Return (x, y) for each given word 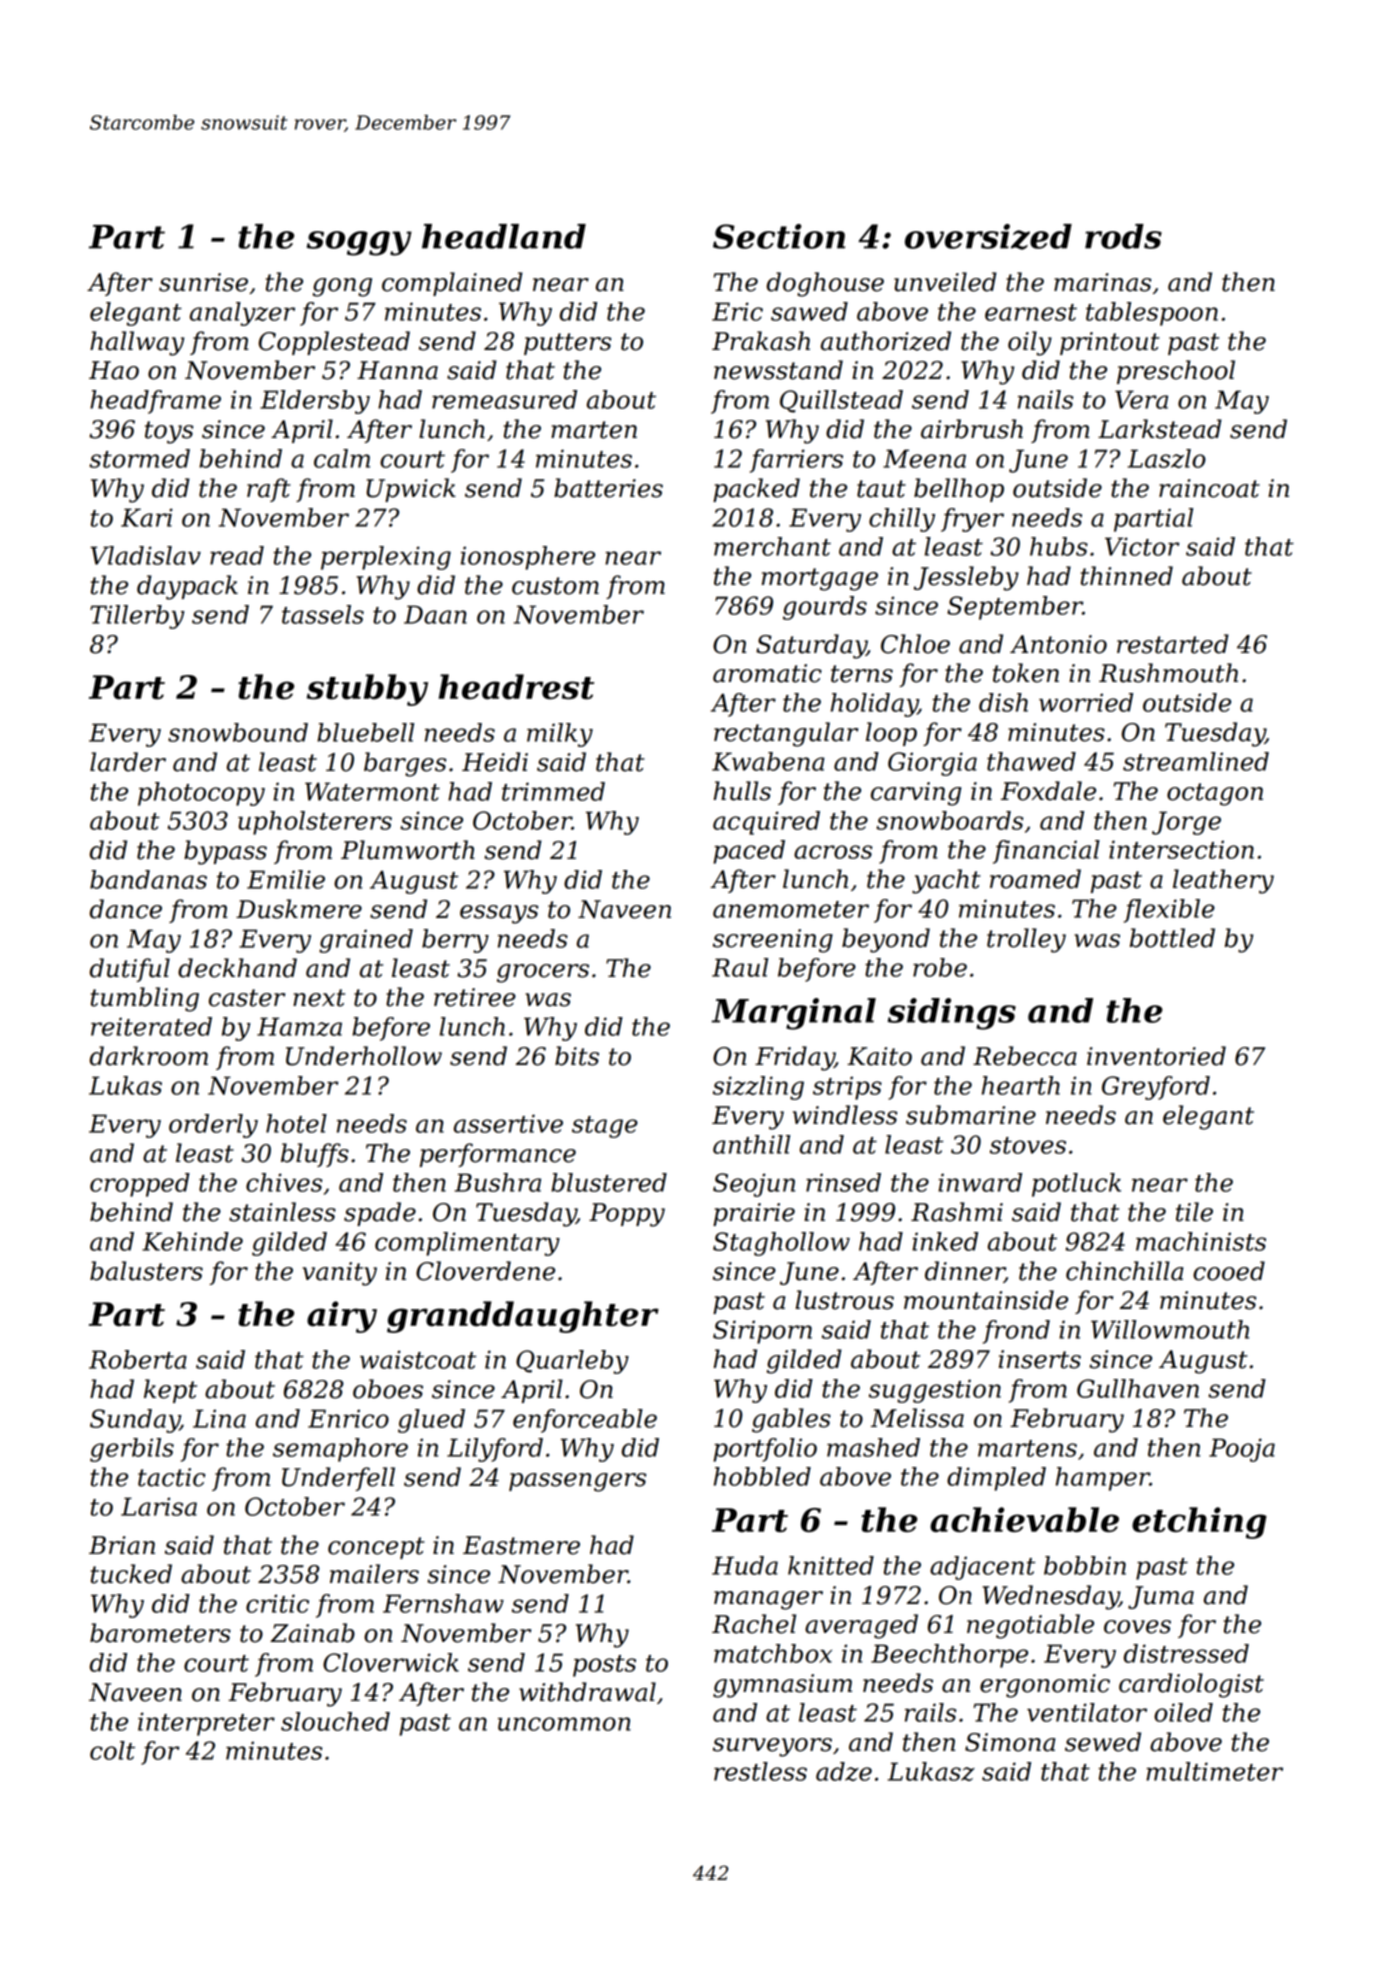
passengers (577, 1482)
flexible (1169, 911)
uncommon (564, 1724)
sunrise (203, 282)
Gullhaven (1138, 1388)
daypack (187, 587)
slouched (335, 1721)
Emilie (286, 879)
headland (504, 236)
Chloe (915, 644)
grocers (543, 973)
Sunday (135, 1421)
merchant (772, 546)
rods (1123, 236)
